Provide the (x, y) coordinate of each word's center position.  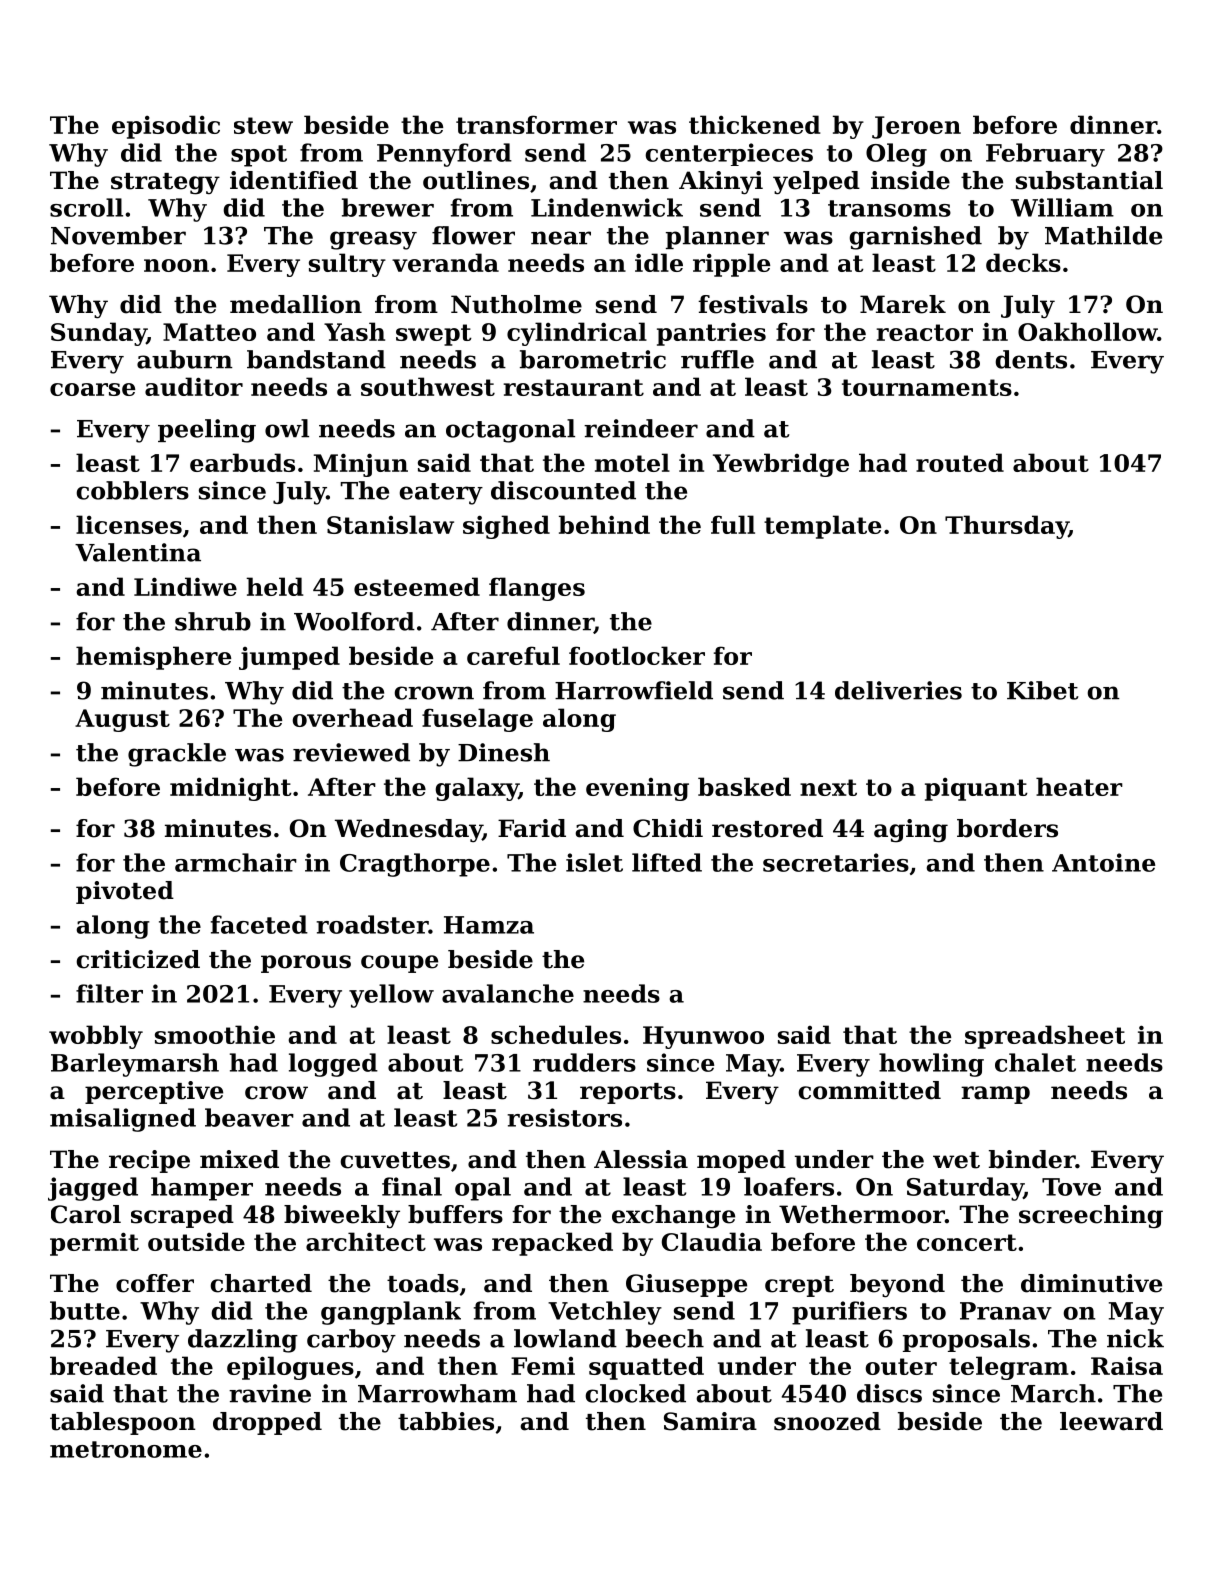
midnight (231, 789)
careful (513, 655)
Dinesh (504, 752)
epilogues (290, 1368)
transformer (536, 124)
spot (259, 156)
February (1045, 155)
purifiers (849, 1313)
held (274, 586)
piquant (976, 789)
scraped (182, 1216)
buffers (455, 1214)
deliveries (898, 690)
